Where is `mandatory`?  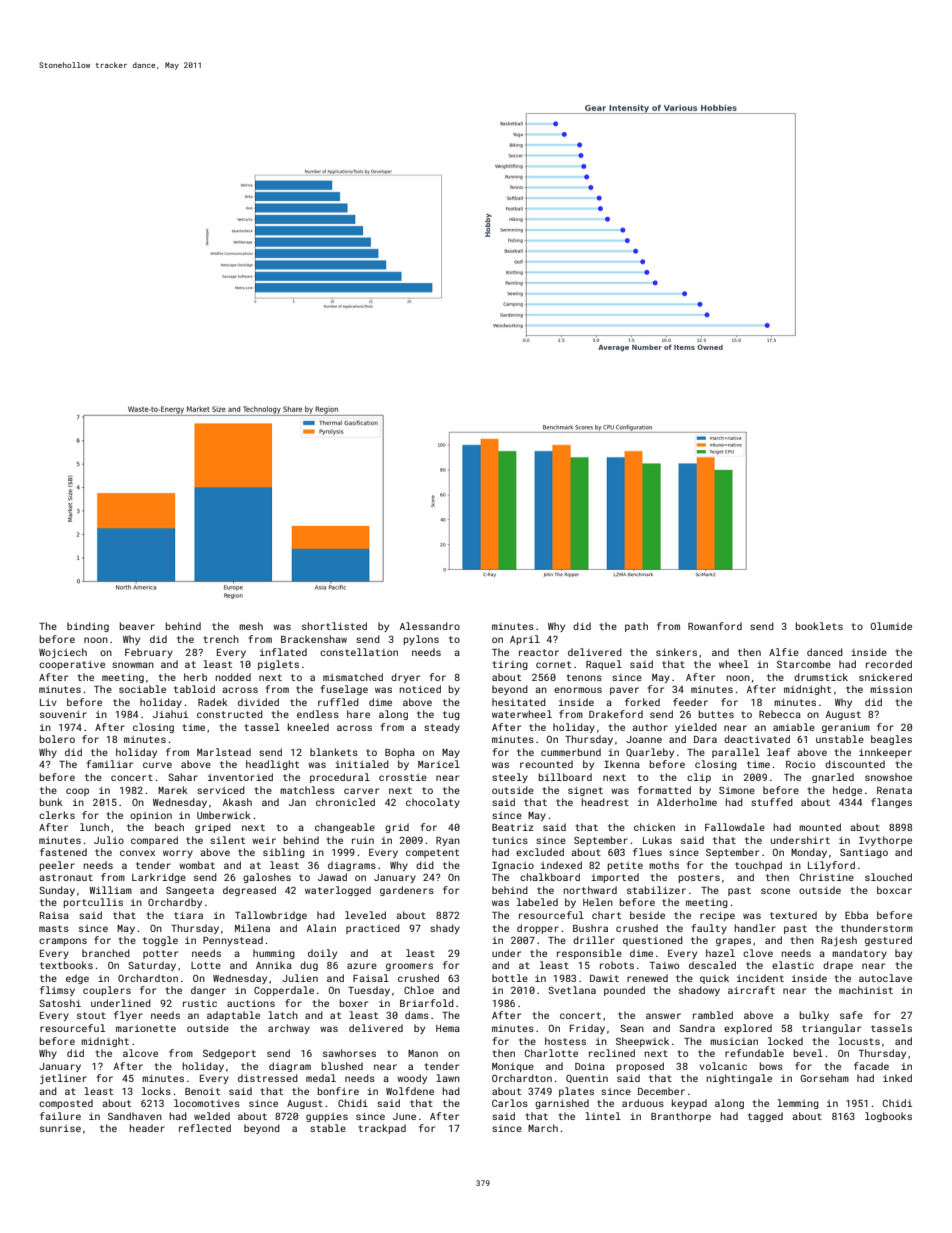
mandatory is located at coordinates (859, 954).
